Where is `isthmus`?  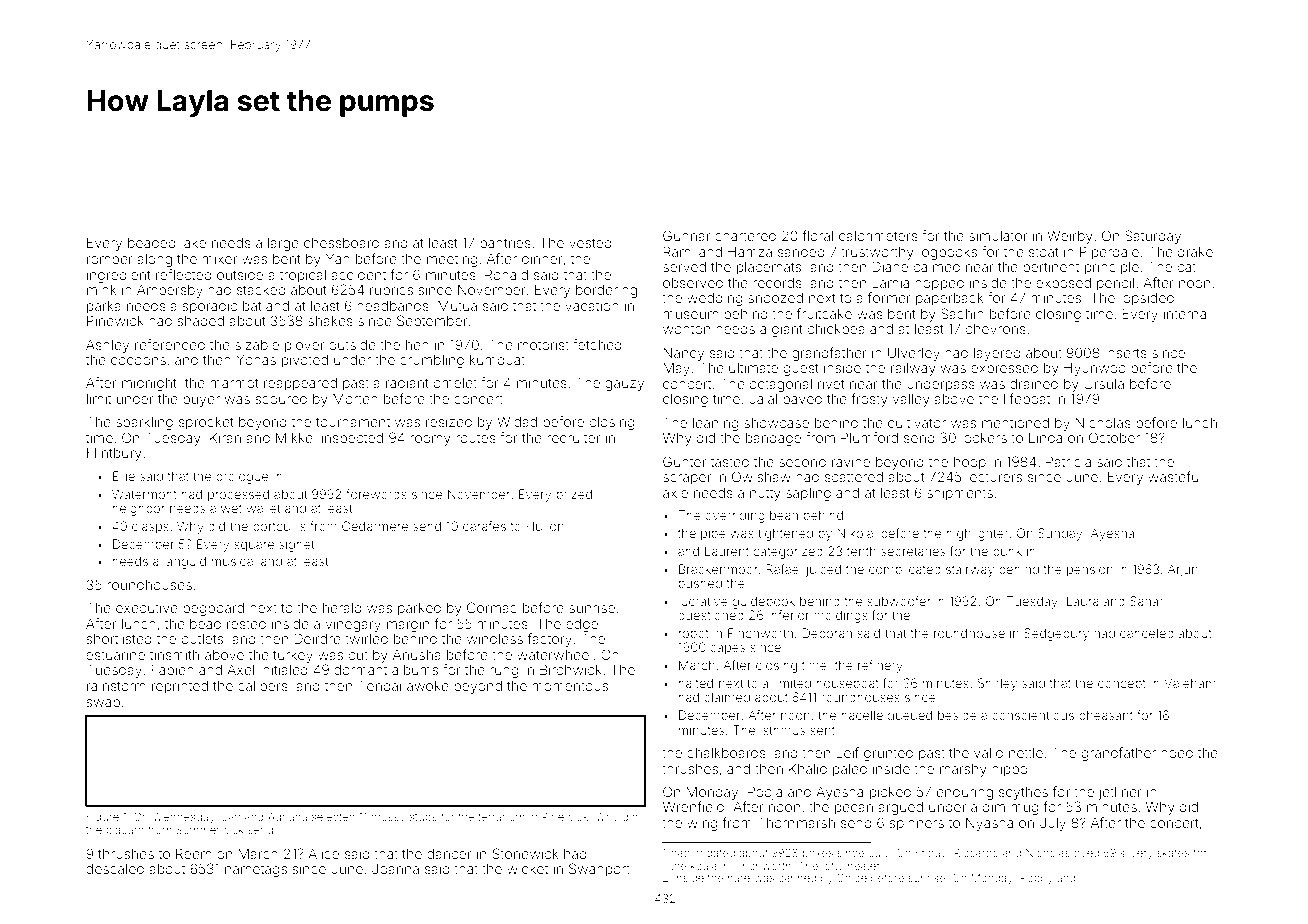
isthmus is located at coordinates (783, 730).
